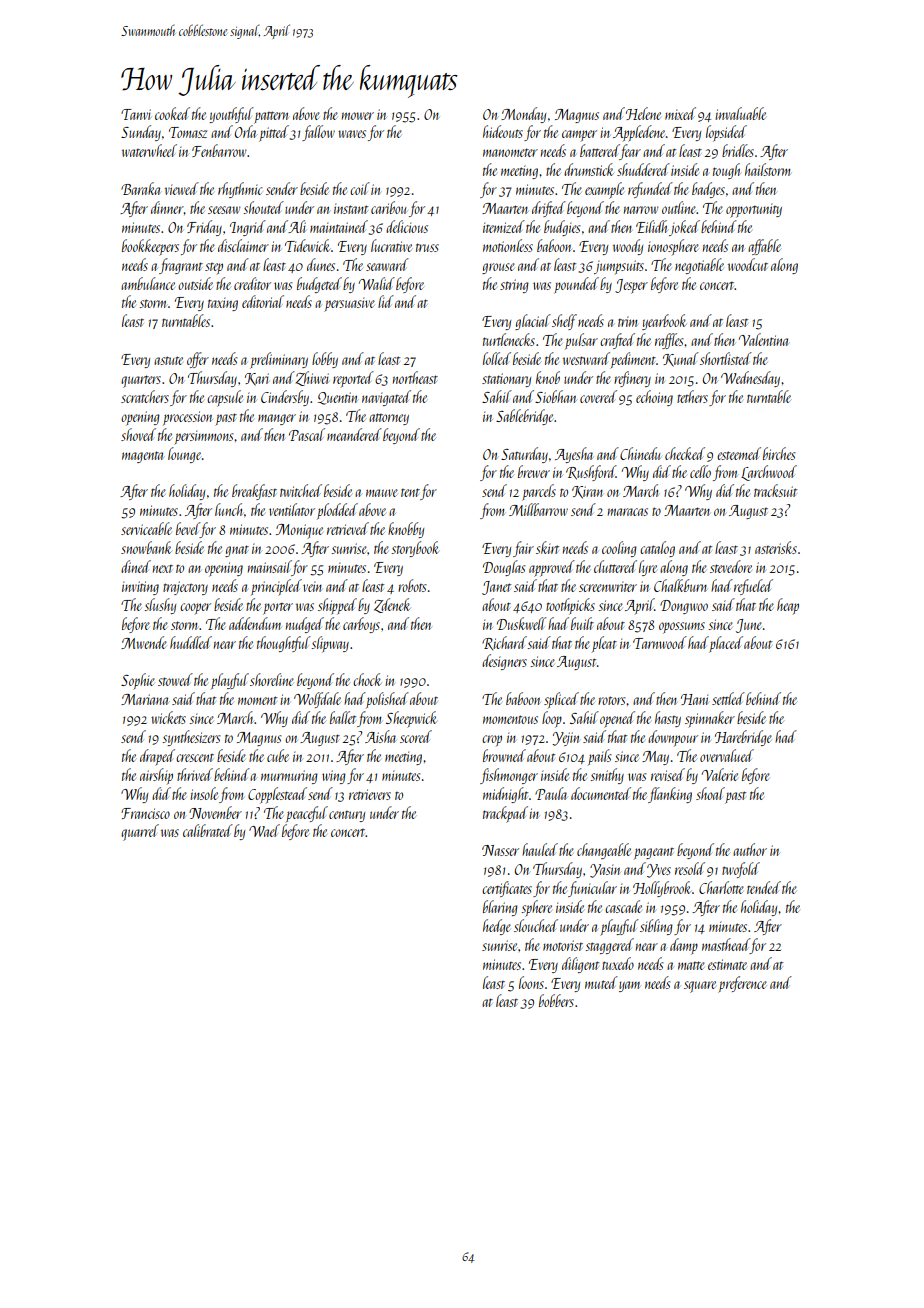 The height and width of the page is (1308, 924). What do you see at coordinates (643, 113) in the page?
I see `Helene` at bounding box center [643, 113].
